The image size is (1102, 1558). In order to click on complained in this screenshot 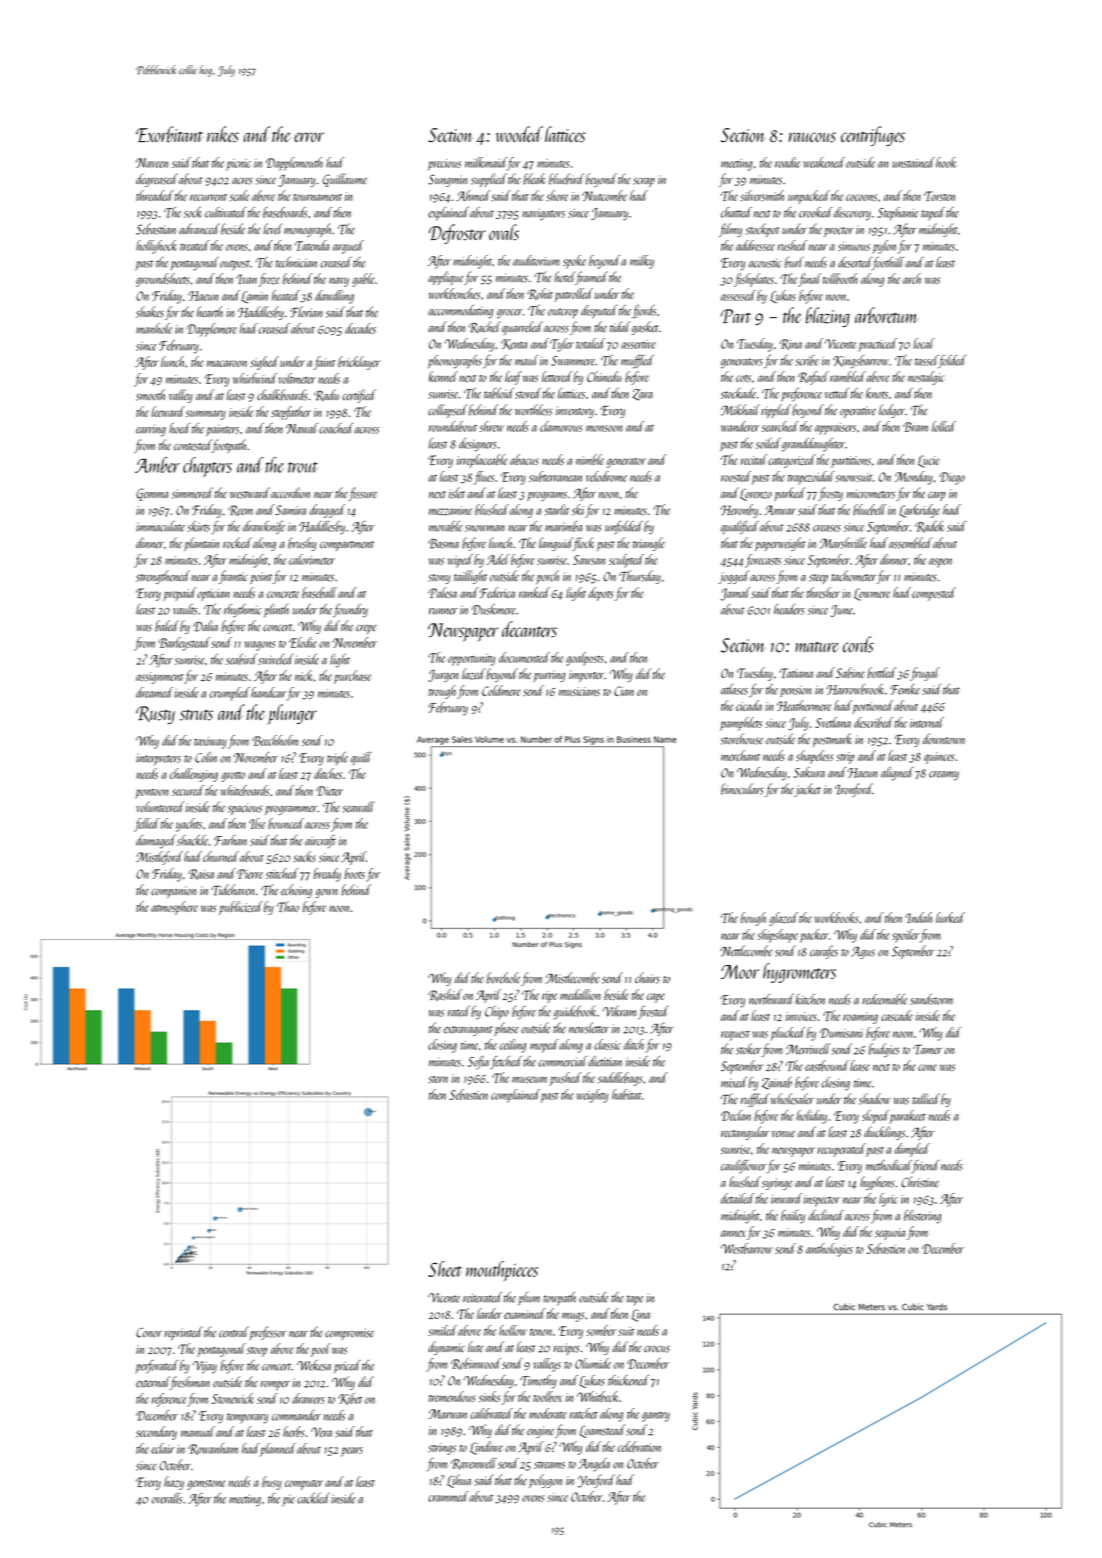, I will do `click(515, 1096)`.
